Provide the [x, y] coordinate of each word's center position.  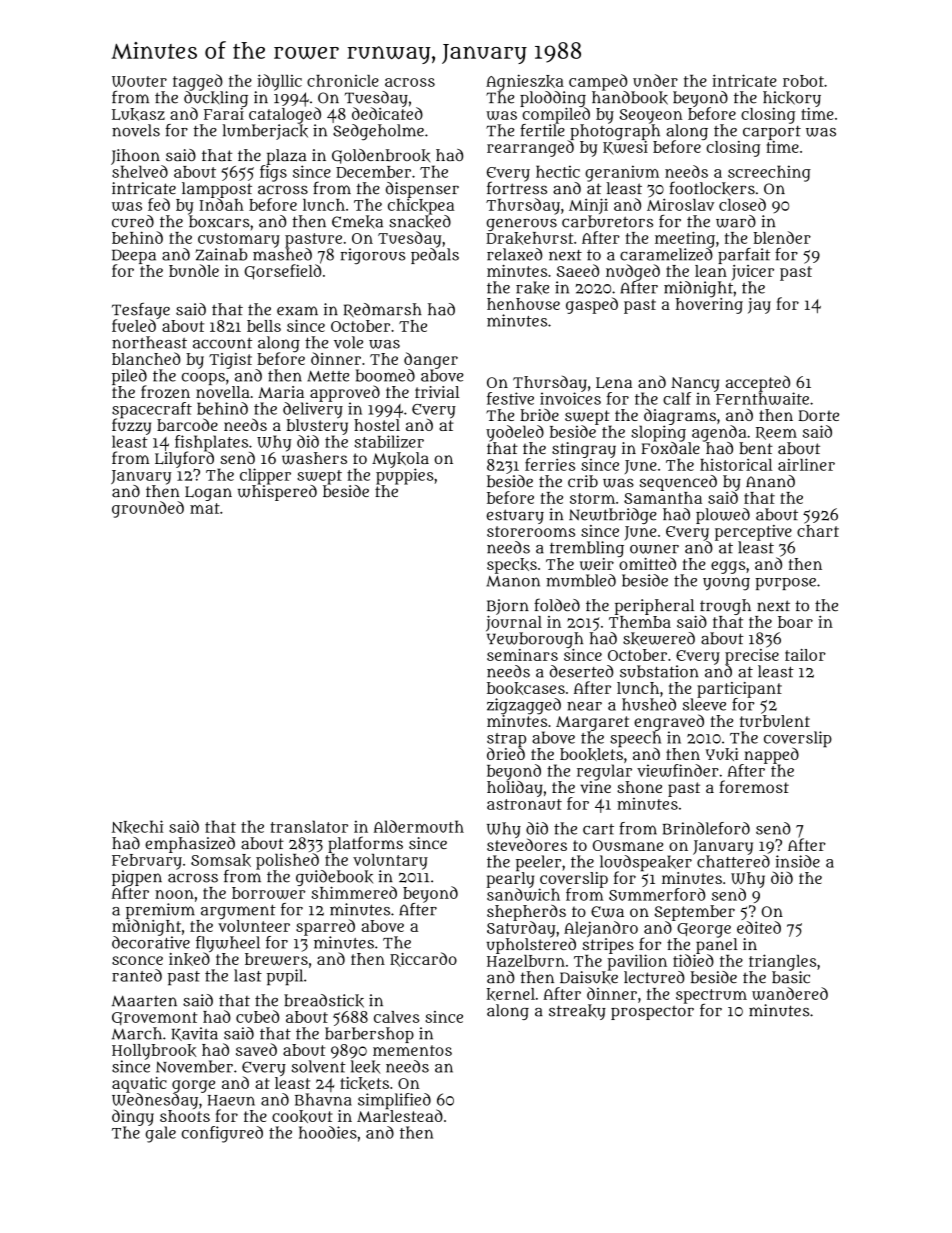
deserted [581, 671]
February [147, 862]
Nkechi [137, 827]
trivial [437, 392]
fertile [542, 130]
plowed [723, 516]
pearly [510, 880]
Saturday [521, 929]
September [695, 913]
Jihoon [135, 157]
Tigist [230, 361]
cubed [257, 1016]
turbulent [775, 721]
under [655, 80]
